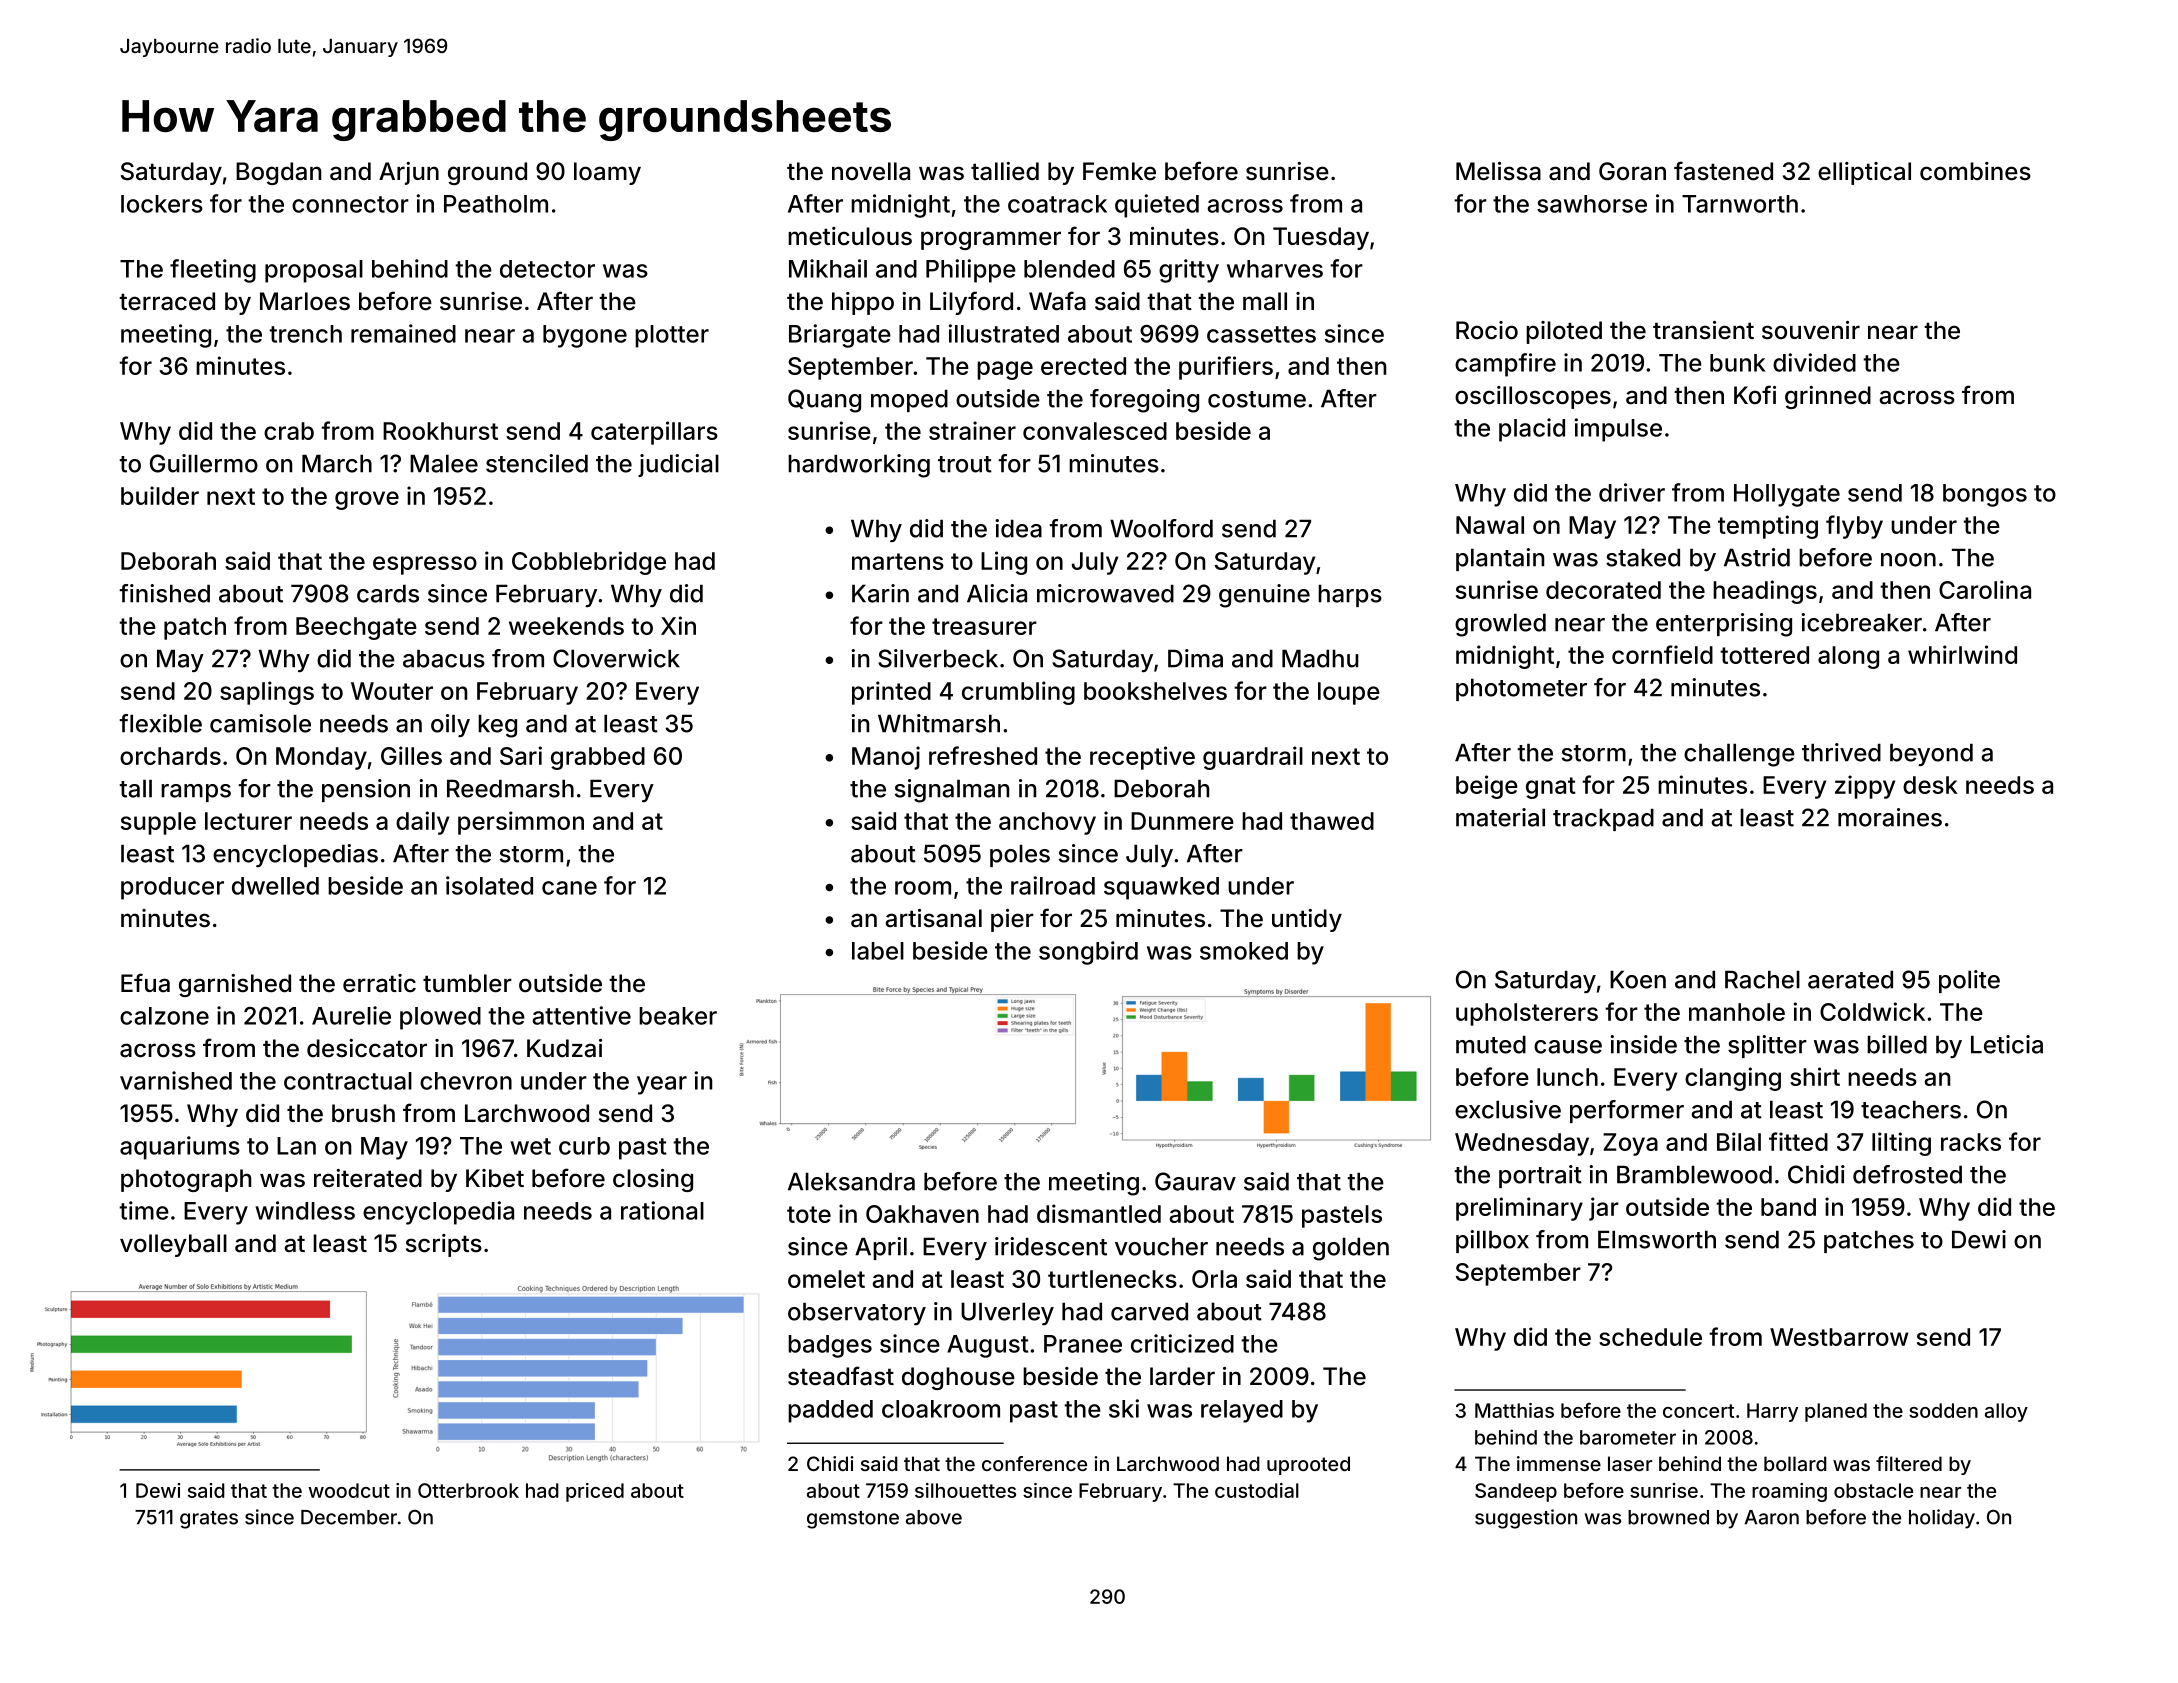  Describe the element at coordinates (1119, 171) in the page. I see `Femke` at that location.
